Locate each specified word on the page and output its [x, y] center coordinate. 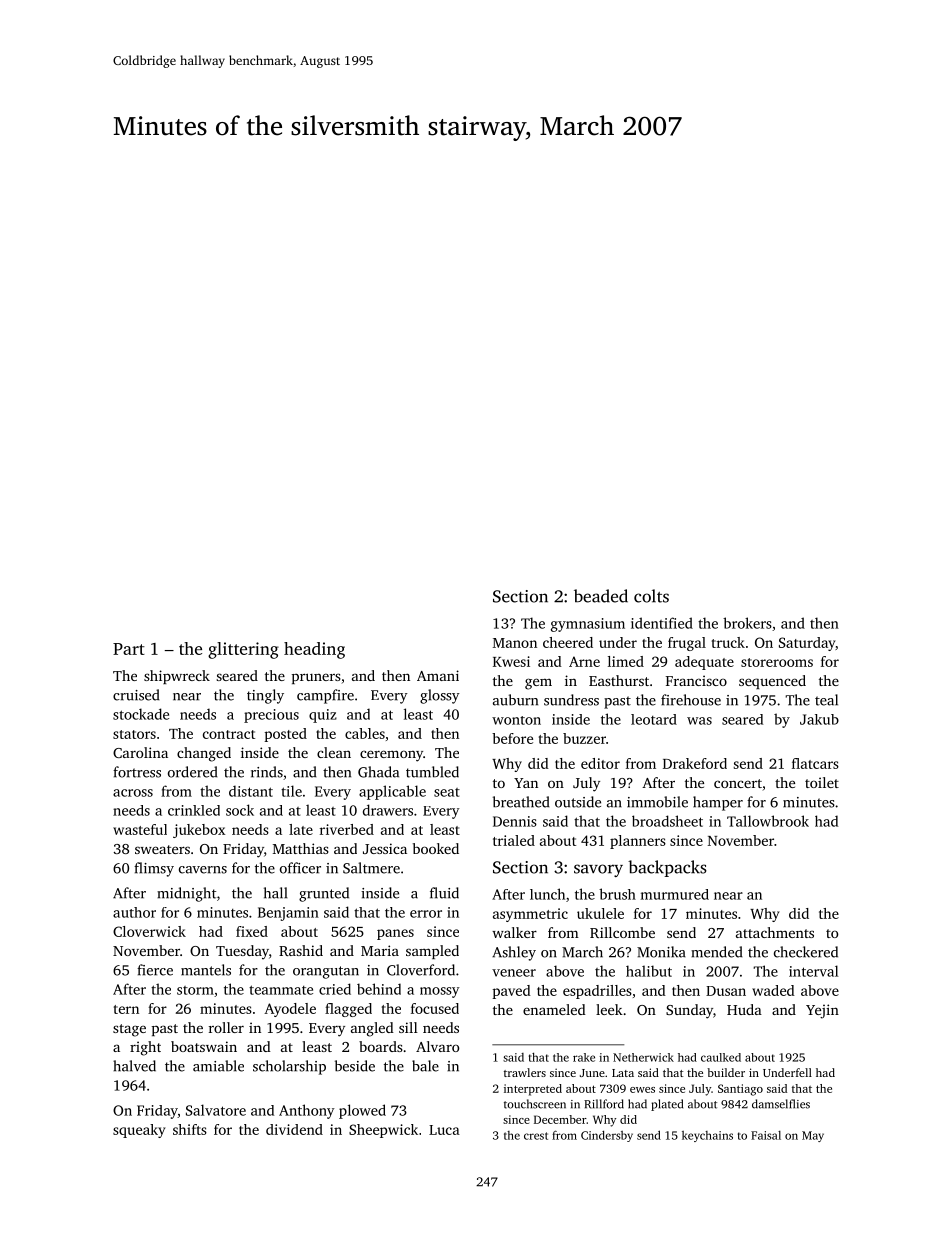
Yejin [822, 1011]
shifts [190, 1129]
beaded [601, 596]
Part [129, 649]
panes [395, 934]
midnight [186, 894]
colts [651, 596]
